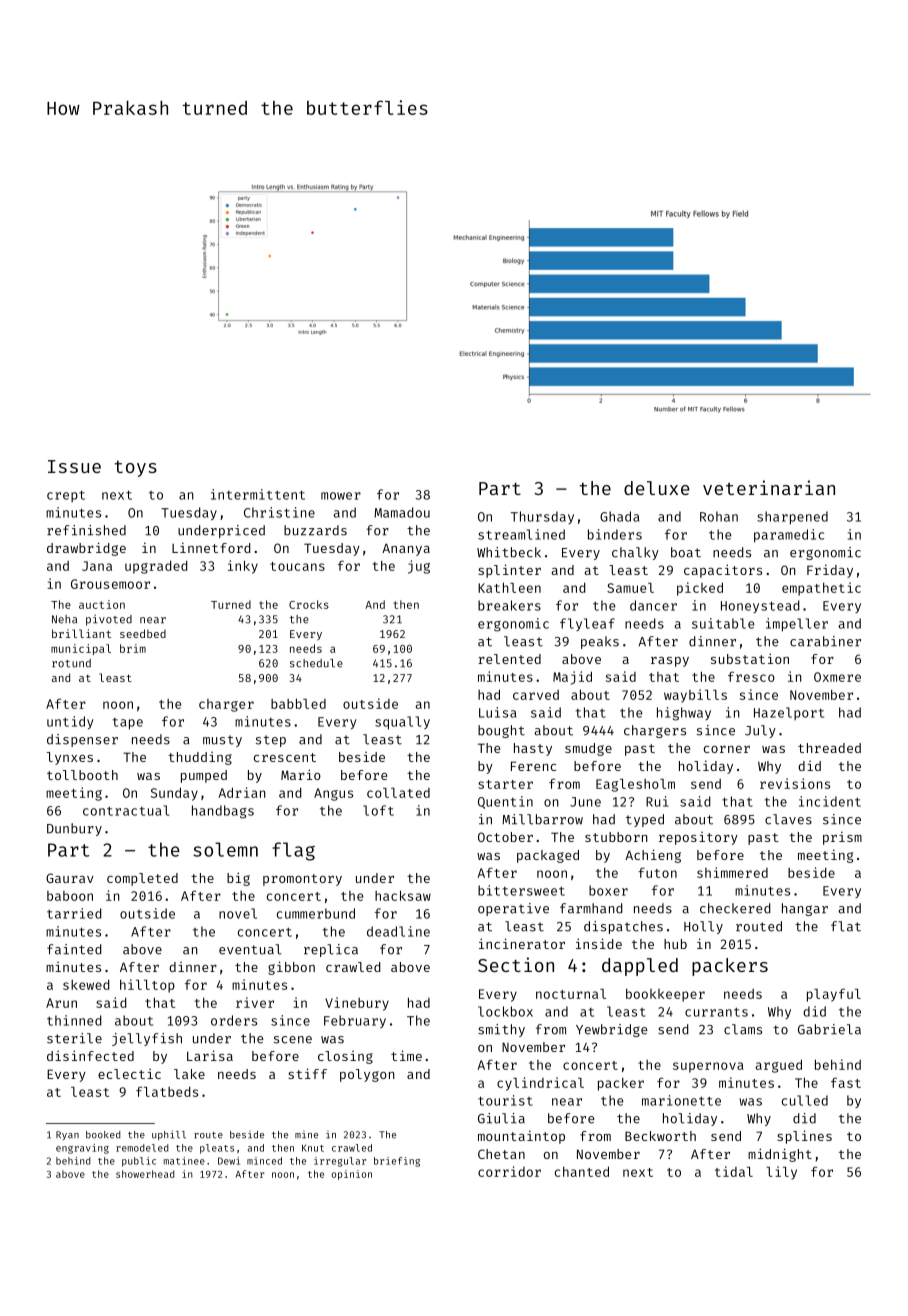 This page has height=1316, width=908. What do you see at coordinates (734, 1171) in the page?
I see `tidal` at bounding box center [734, 1171].
